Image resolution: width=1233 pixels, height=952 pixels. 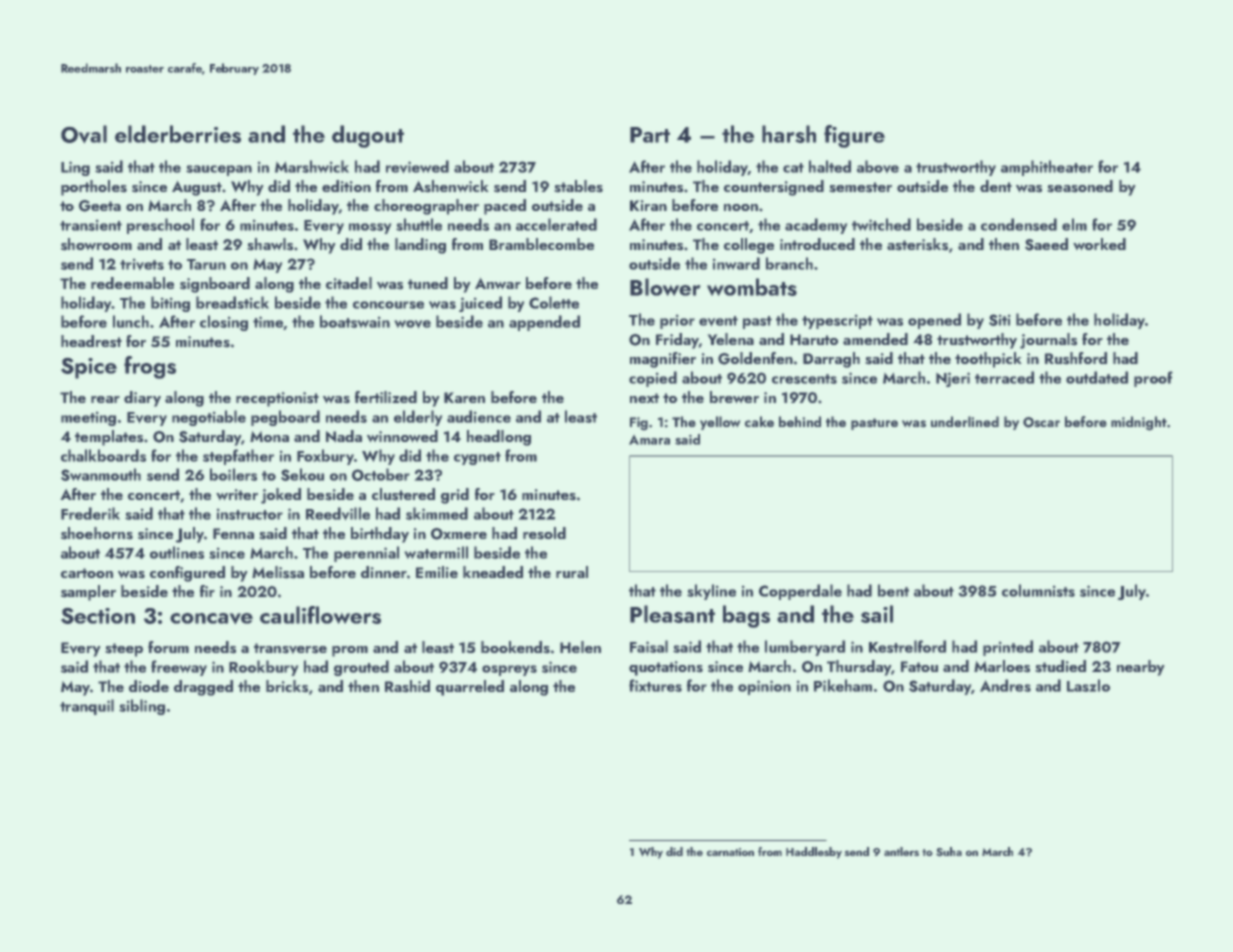 I want to click on dugout, so click(x=368, y=136).
